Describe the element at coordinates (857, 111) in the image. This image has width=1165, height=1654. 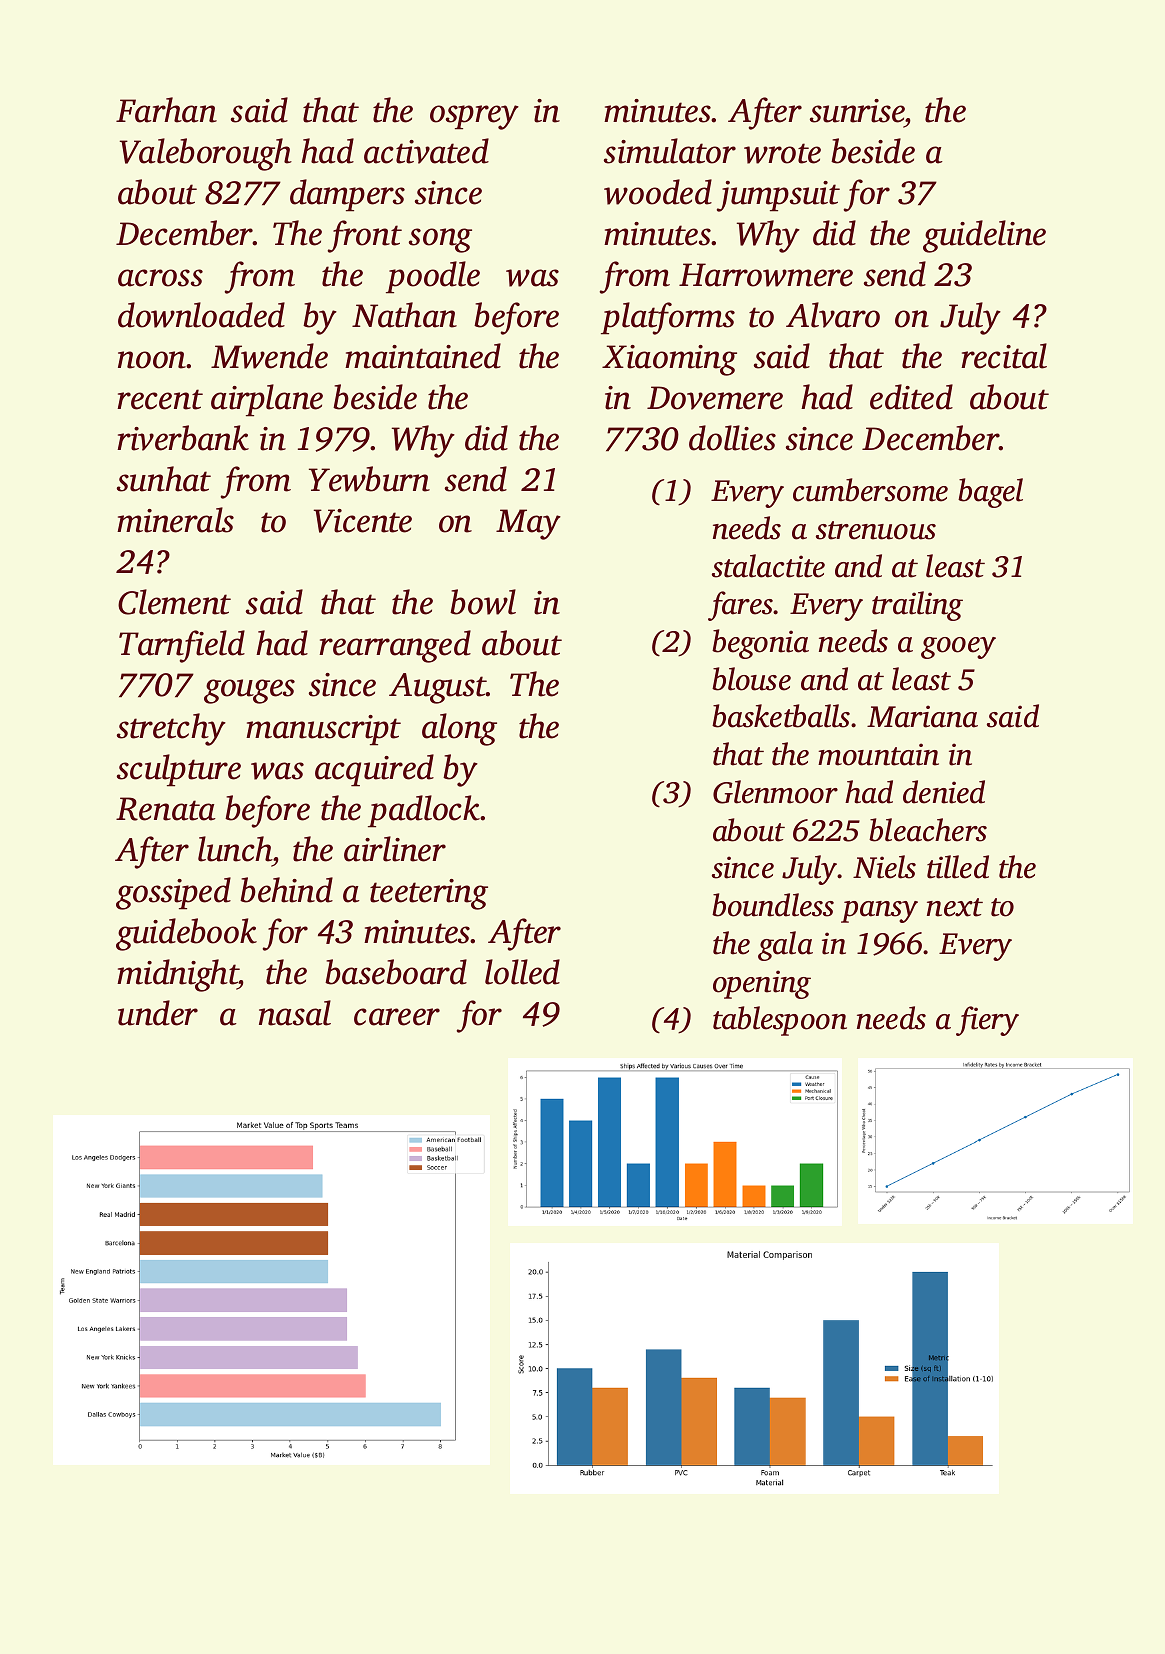
I see `sunrise` at that location.
